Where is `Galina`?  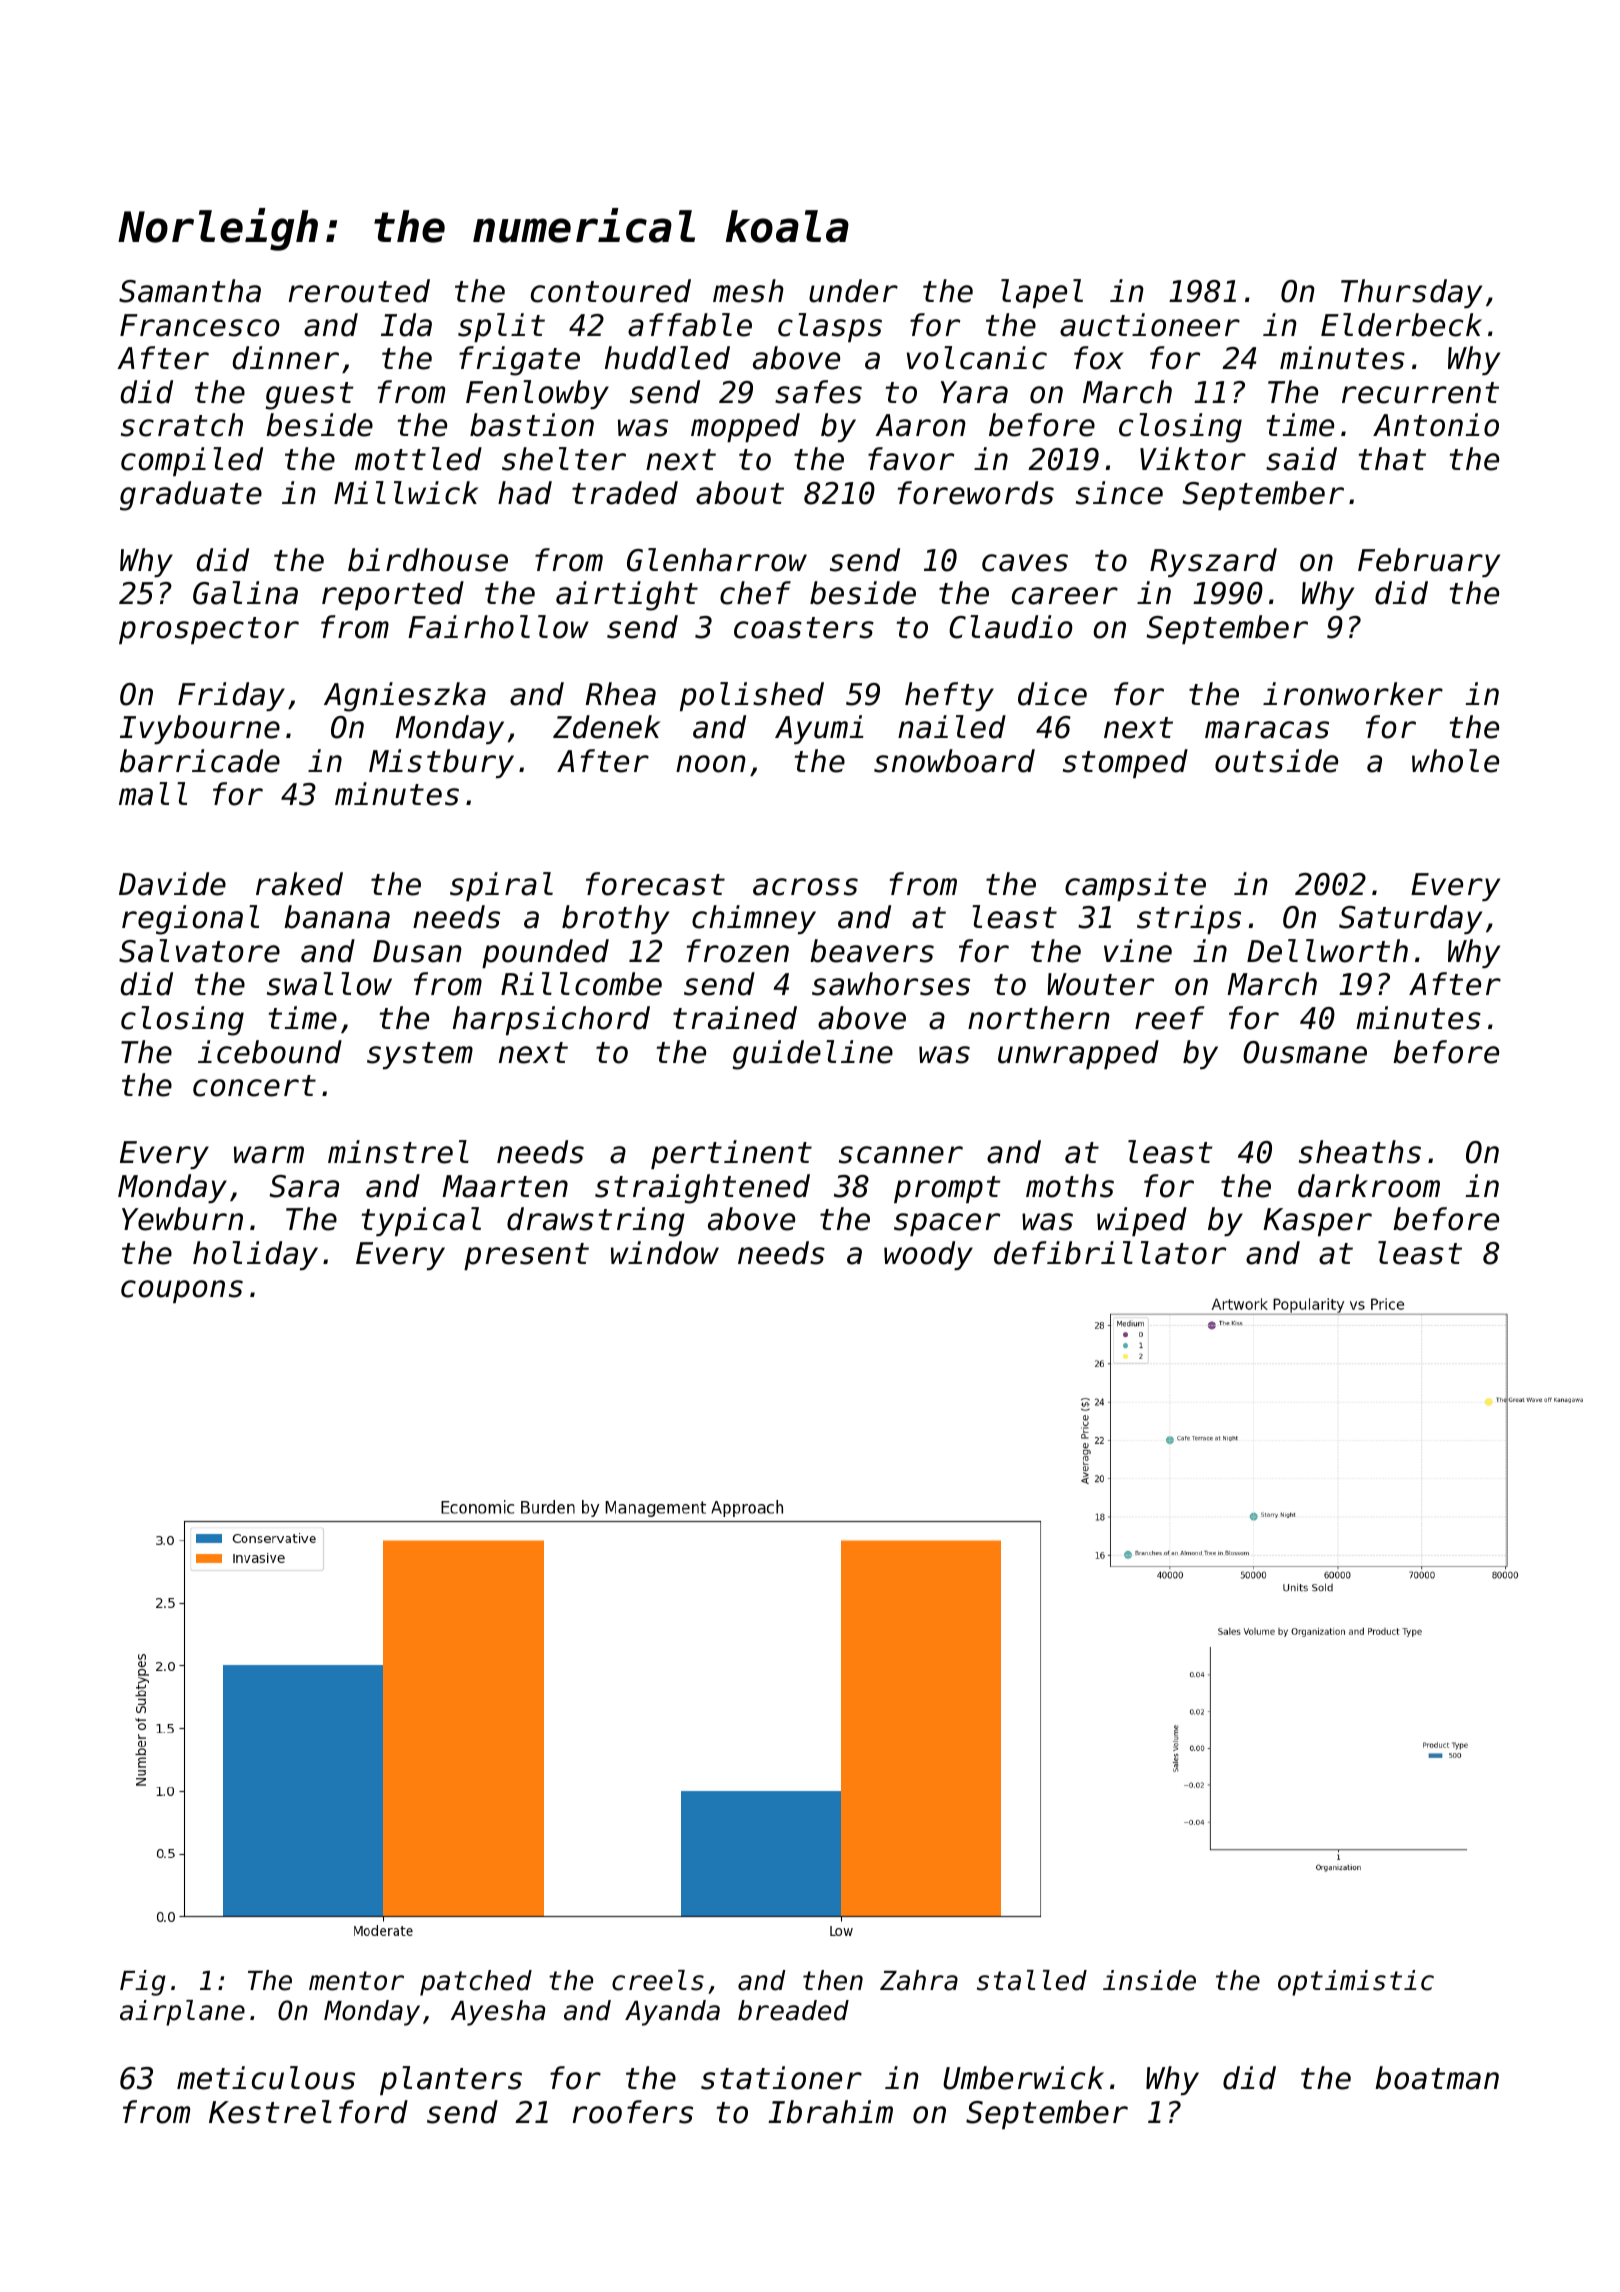
Galina is located at coordinates (245, 593).
